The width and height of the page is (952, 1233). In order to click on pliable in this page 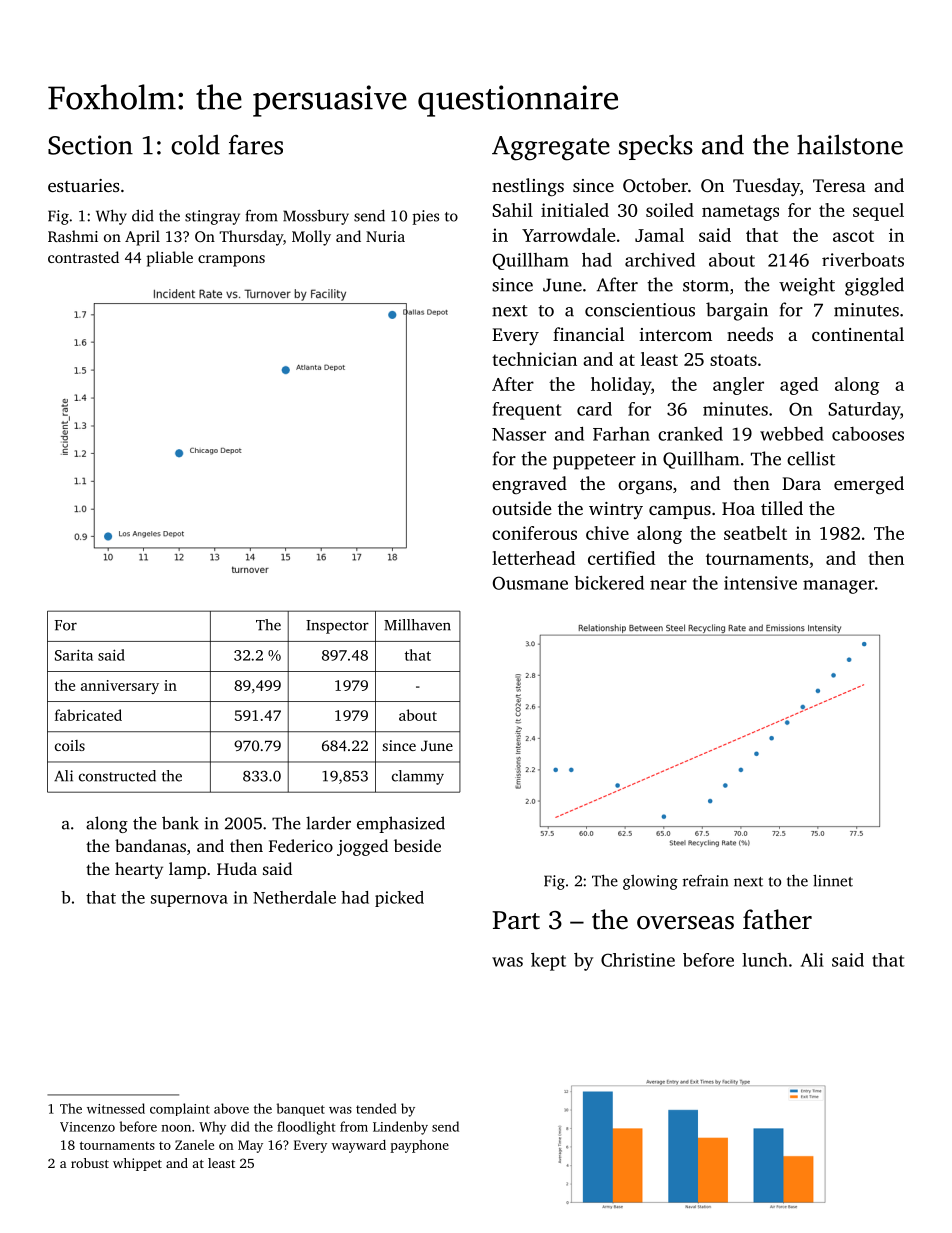, I will do `click(170, 259)`.
